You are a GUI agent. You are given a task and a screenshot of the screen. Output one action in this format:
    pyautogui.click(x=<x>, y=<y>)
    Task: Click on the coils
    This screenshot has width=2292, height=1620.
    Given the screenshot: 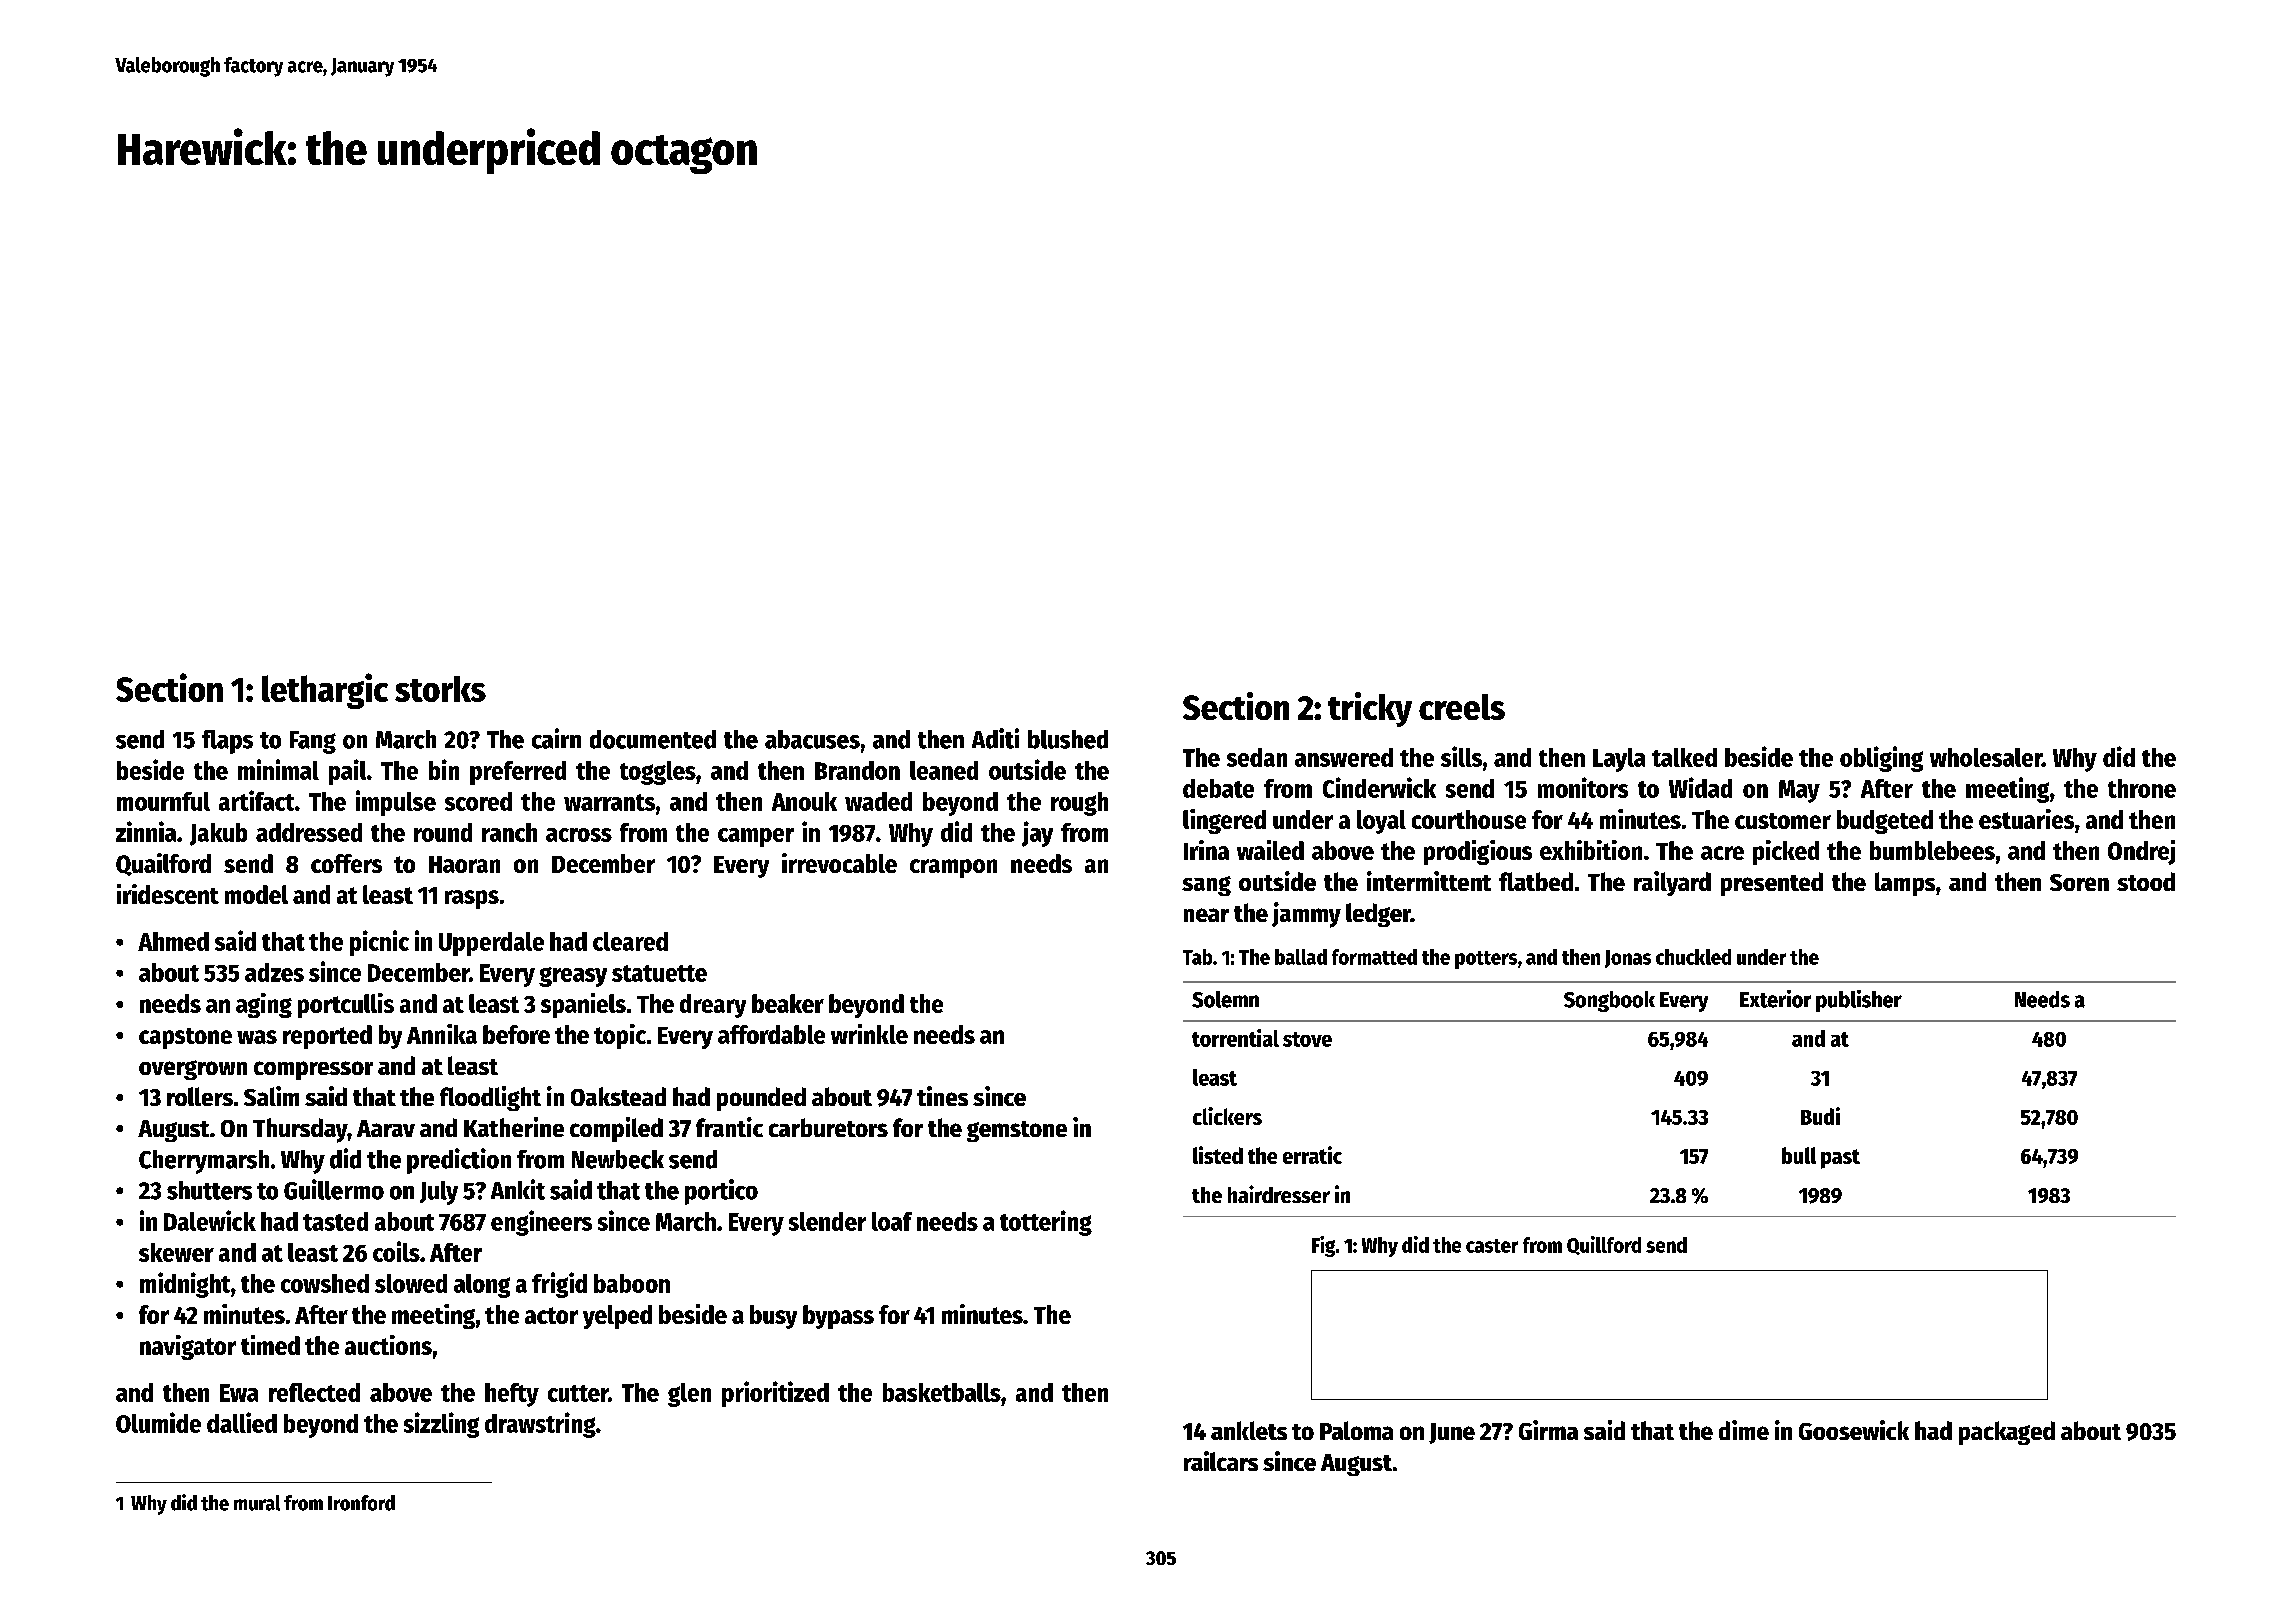 What is the action you would take?
    pyautogui.click(x=396, y=1251)
